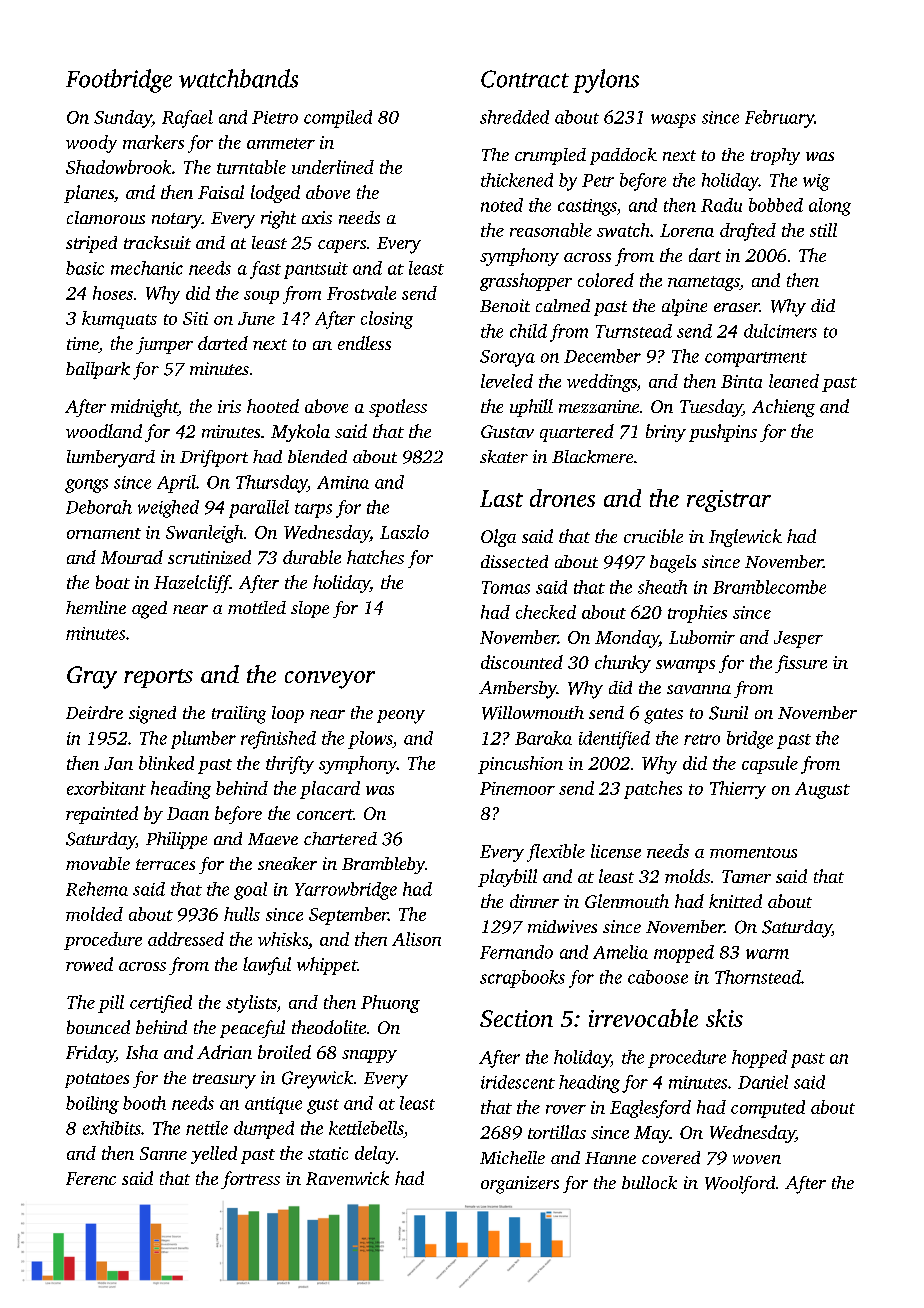  What do you see at coordinates (86, 486) in the screenshot?
I see `gongs` at bounding box center [86, 486].
